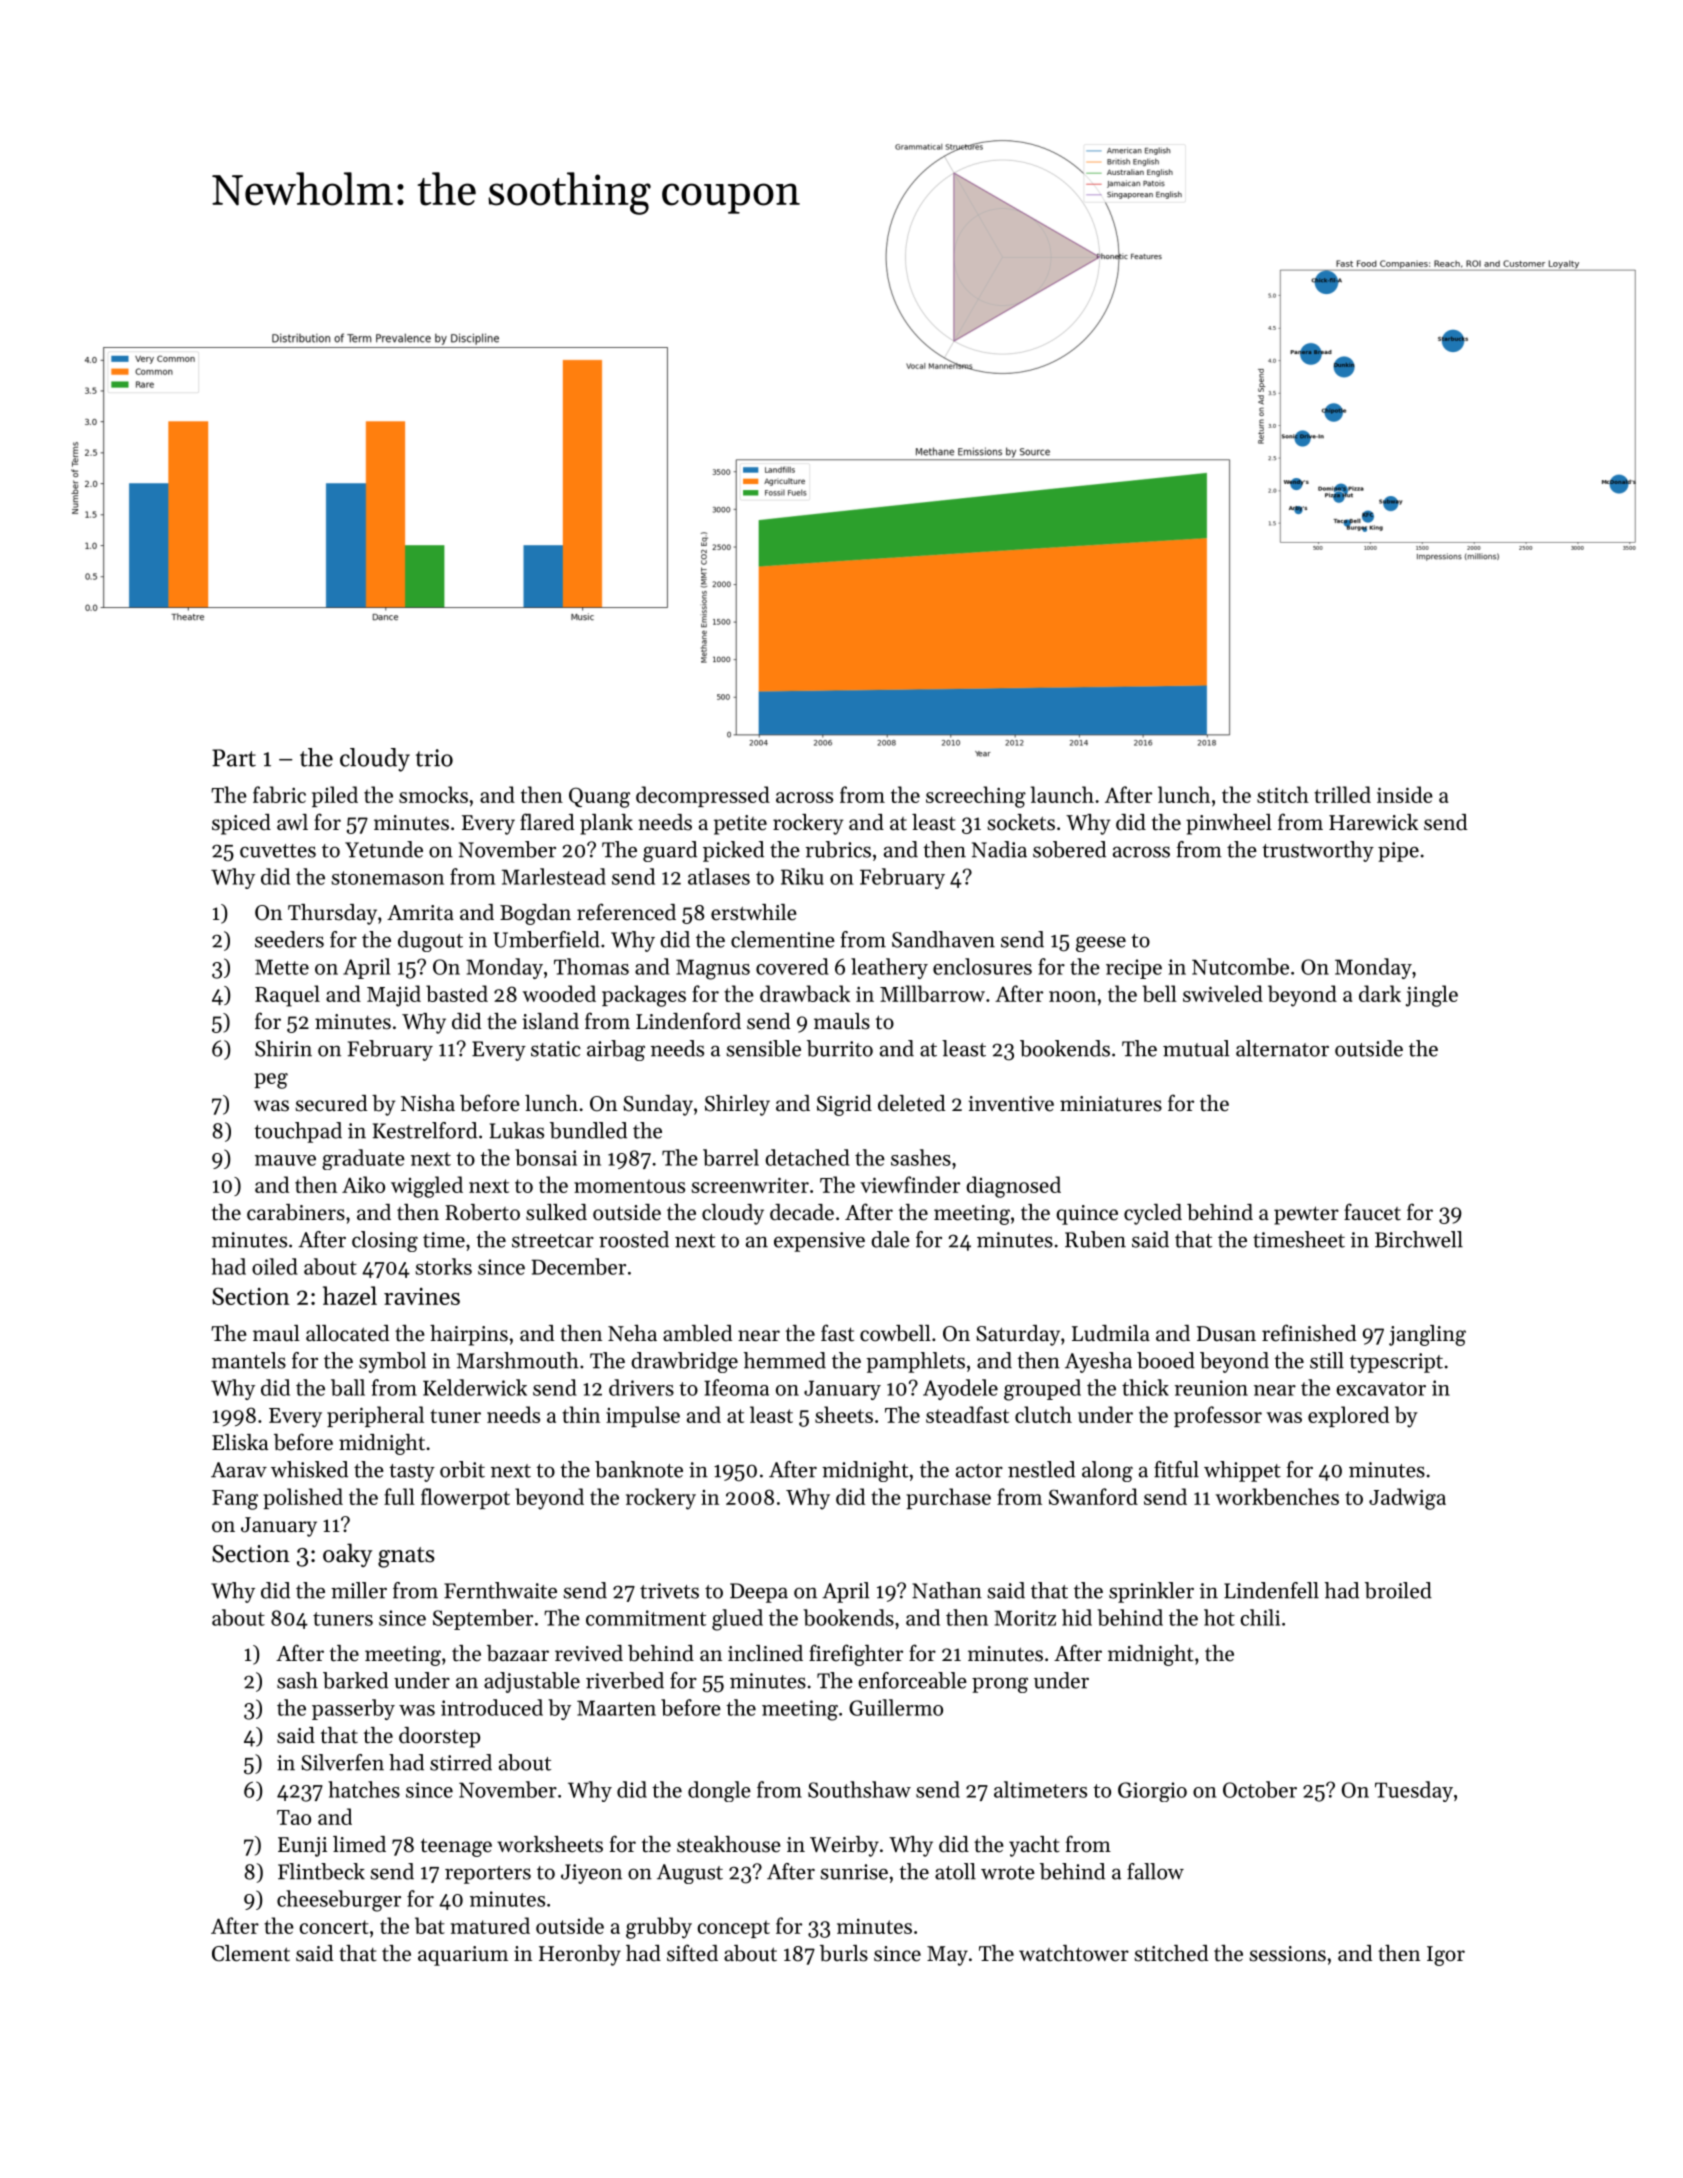  Describe the element at coordinates (334, 1927) in the screenshot. I see `concert` at that location.
